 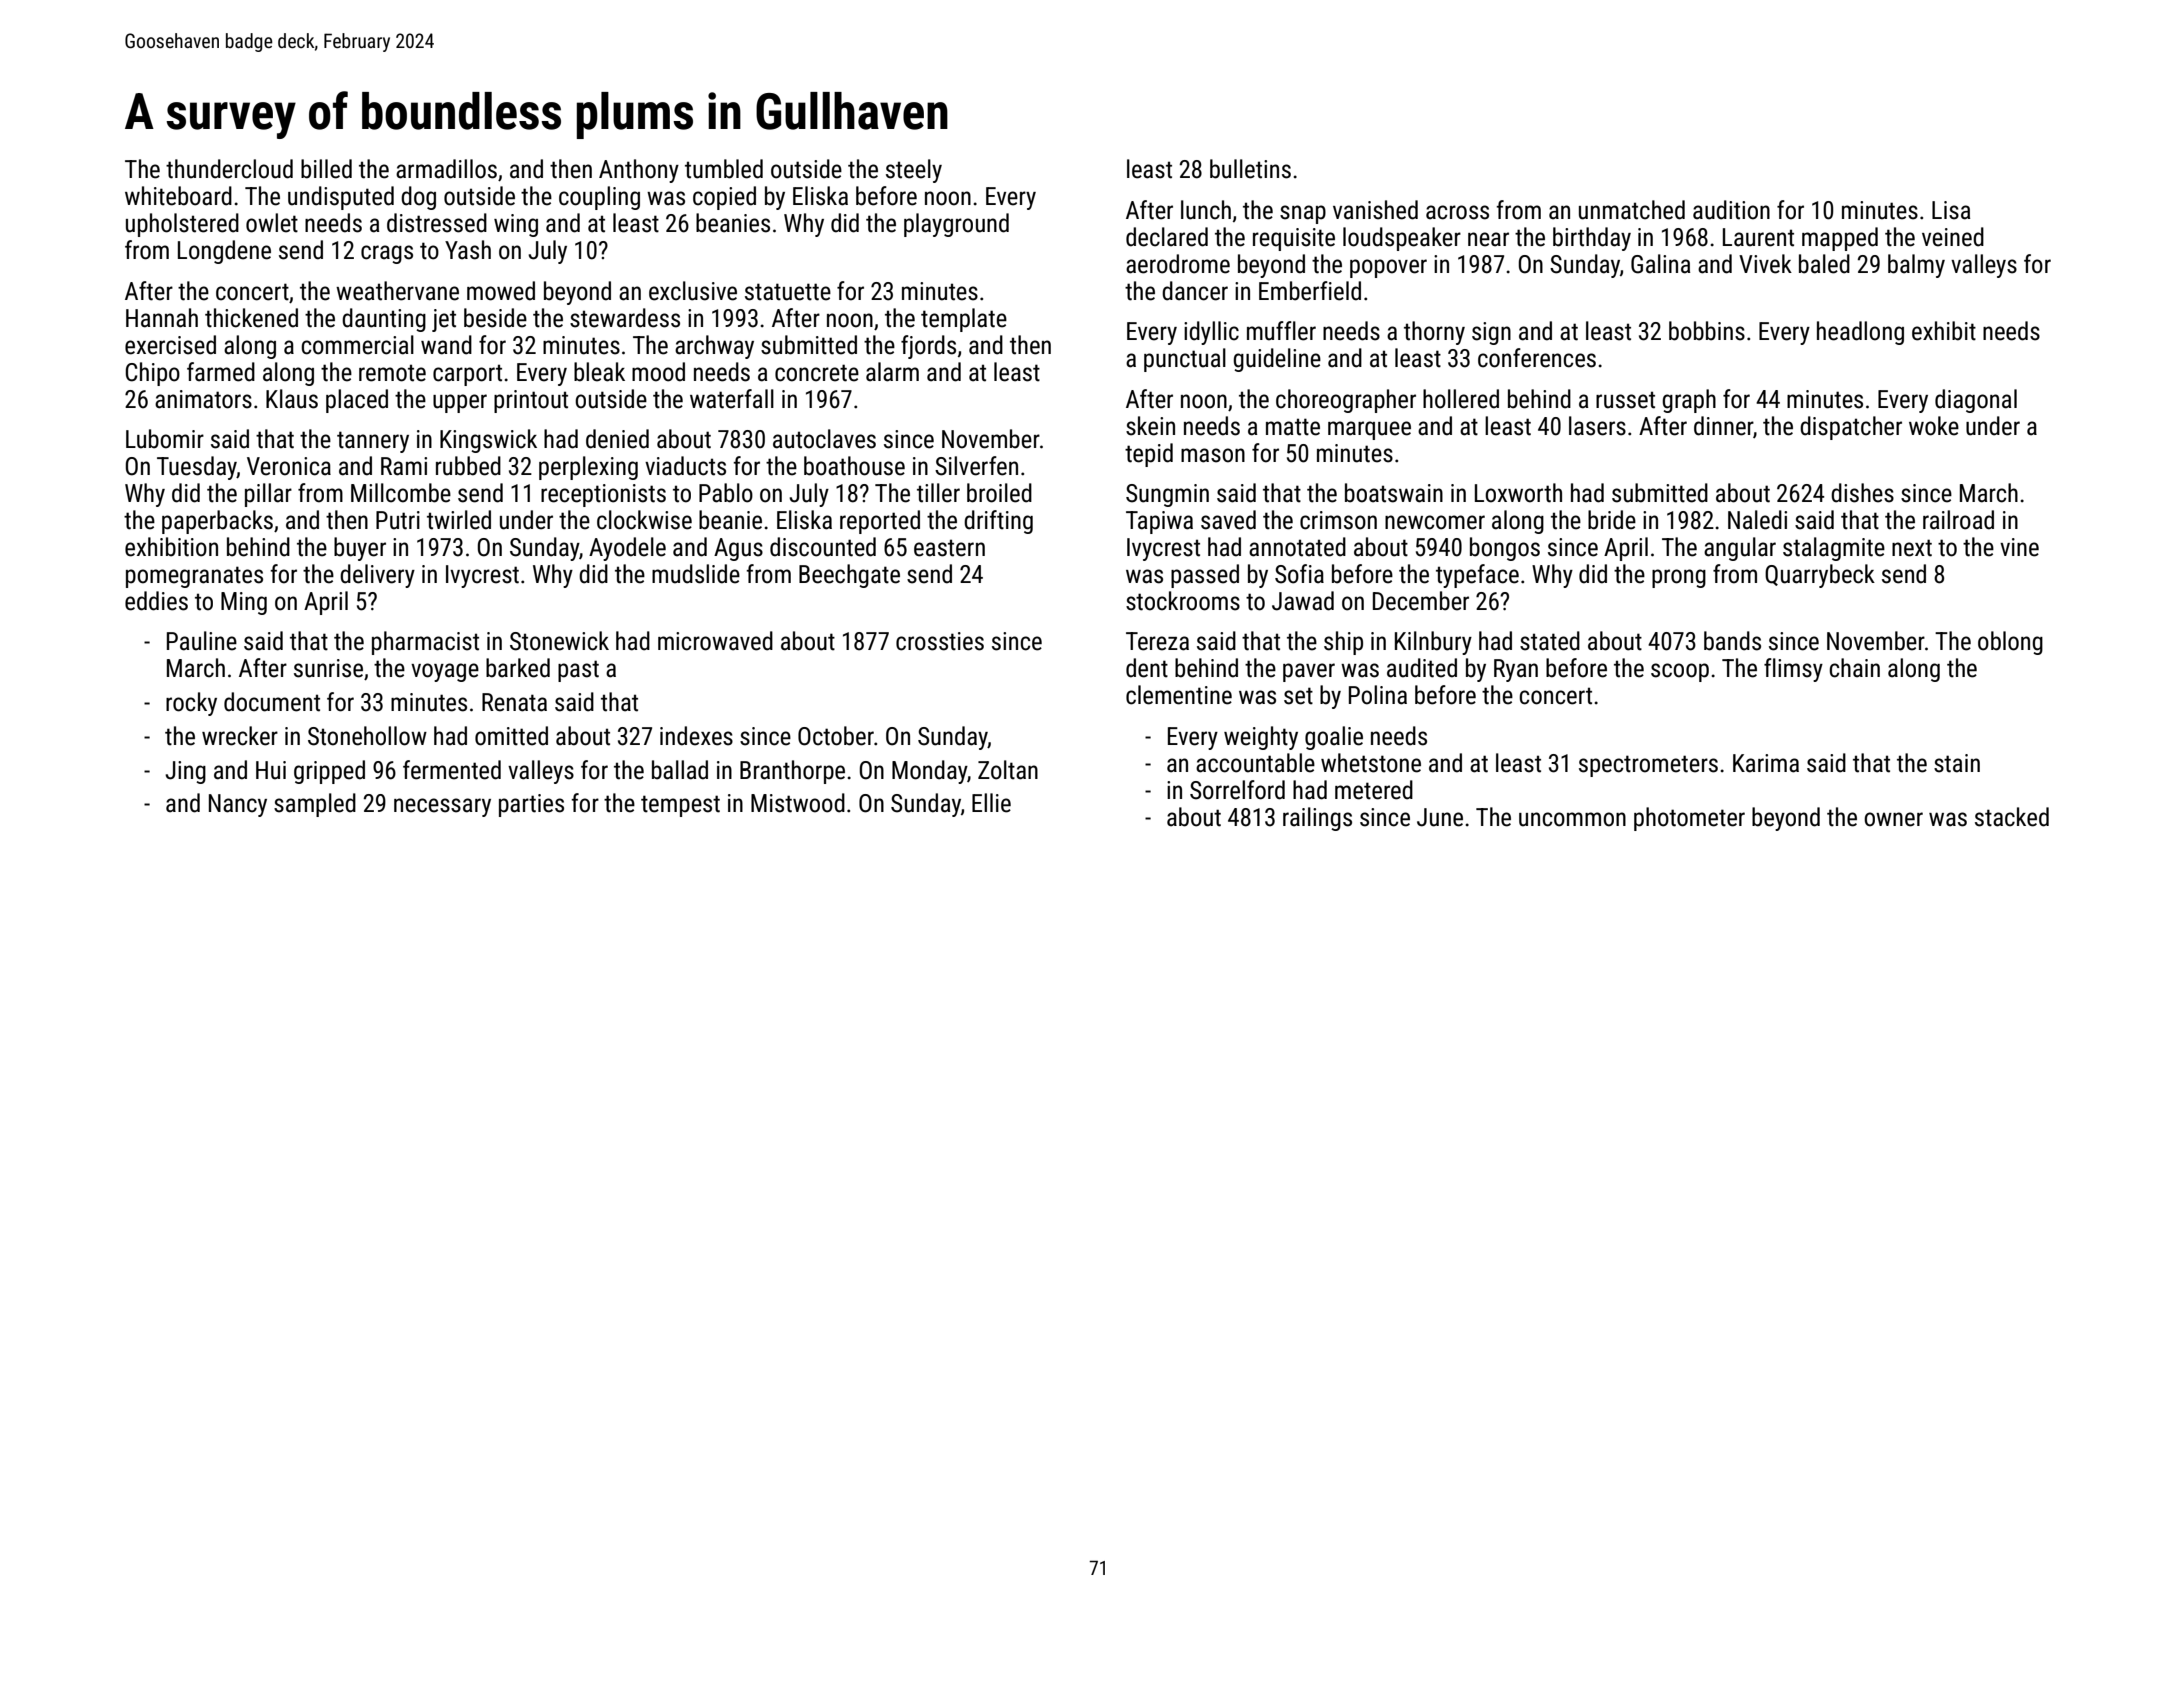 I want to click on receptionists, so click(x=603, y=495).
